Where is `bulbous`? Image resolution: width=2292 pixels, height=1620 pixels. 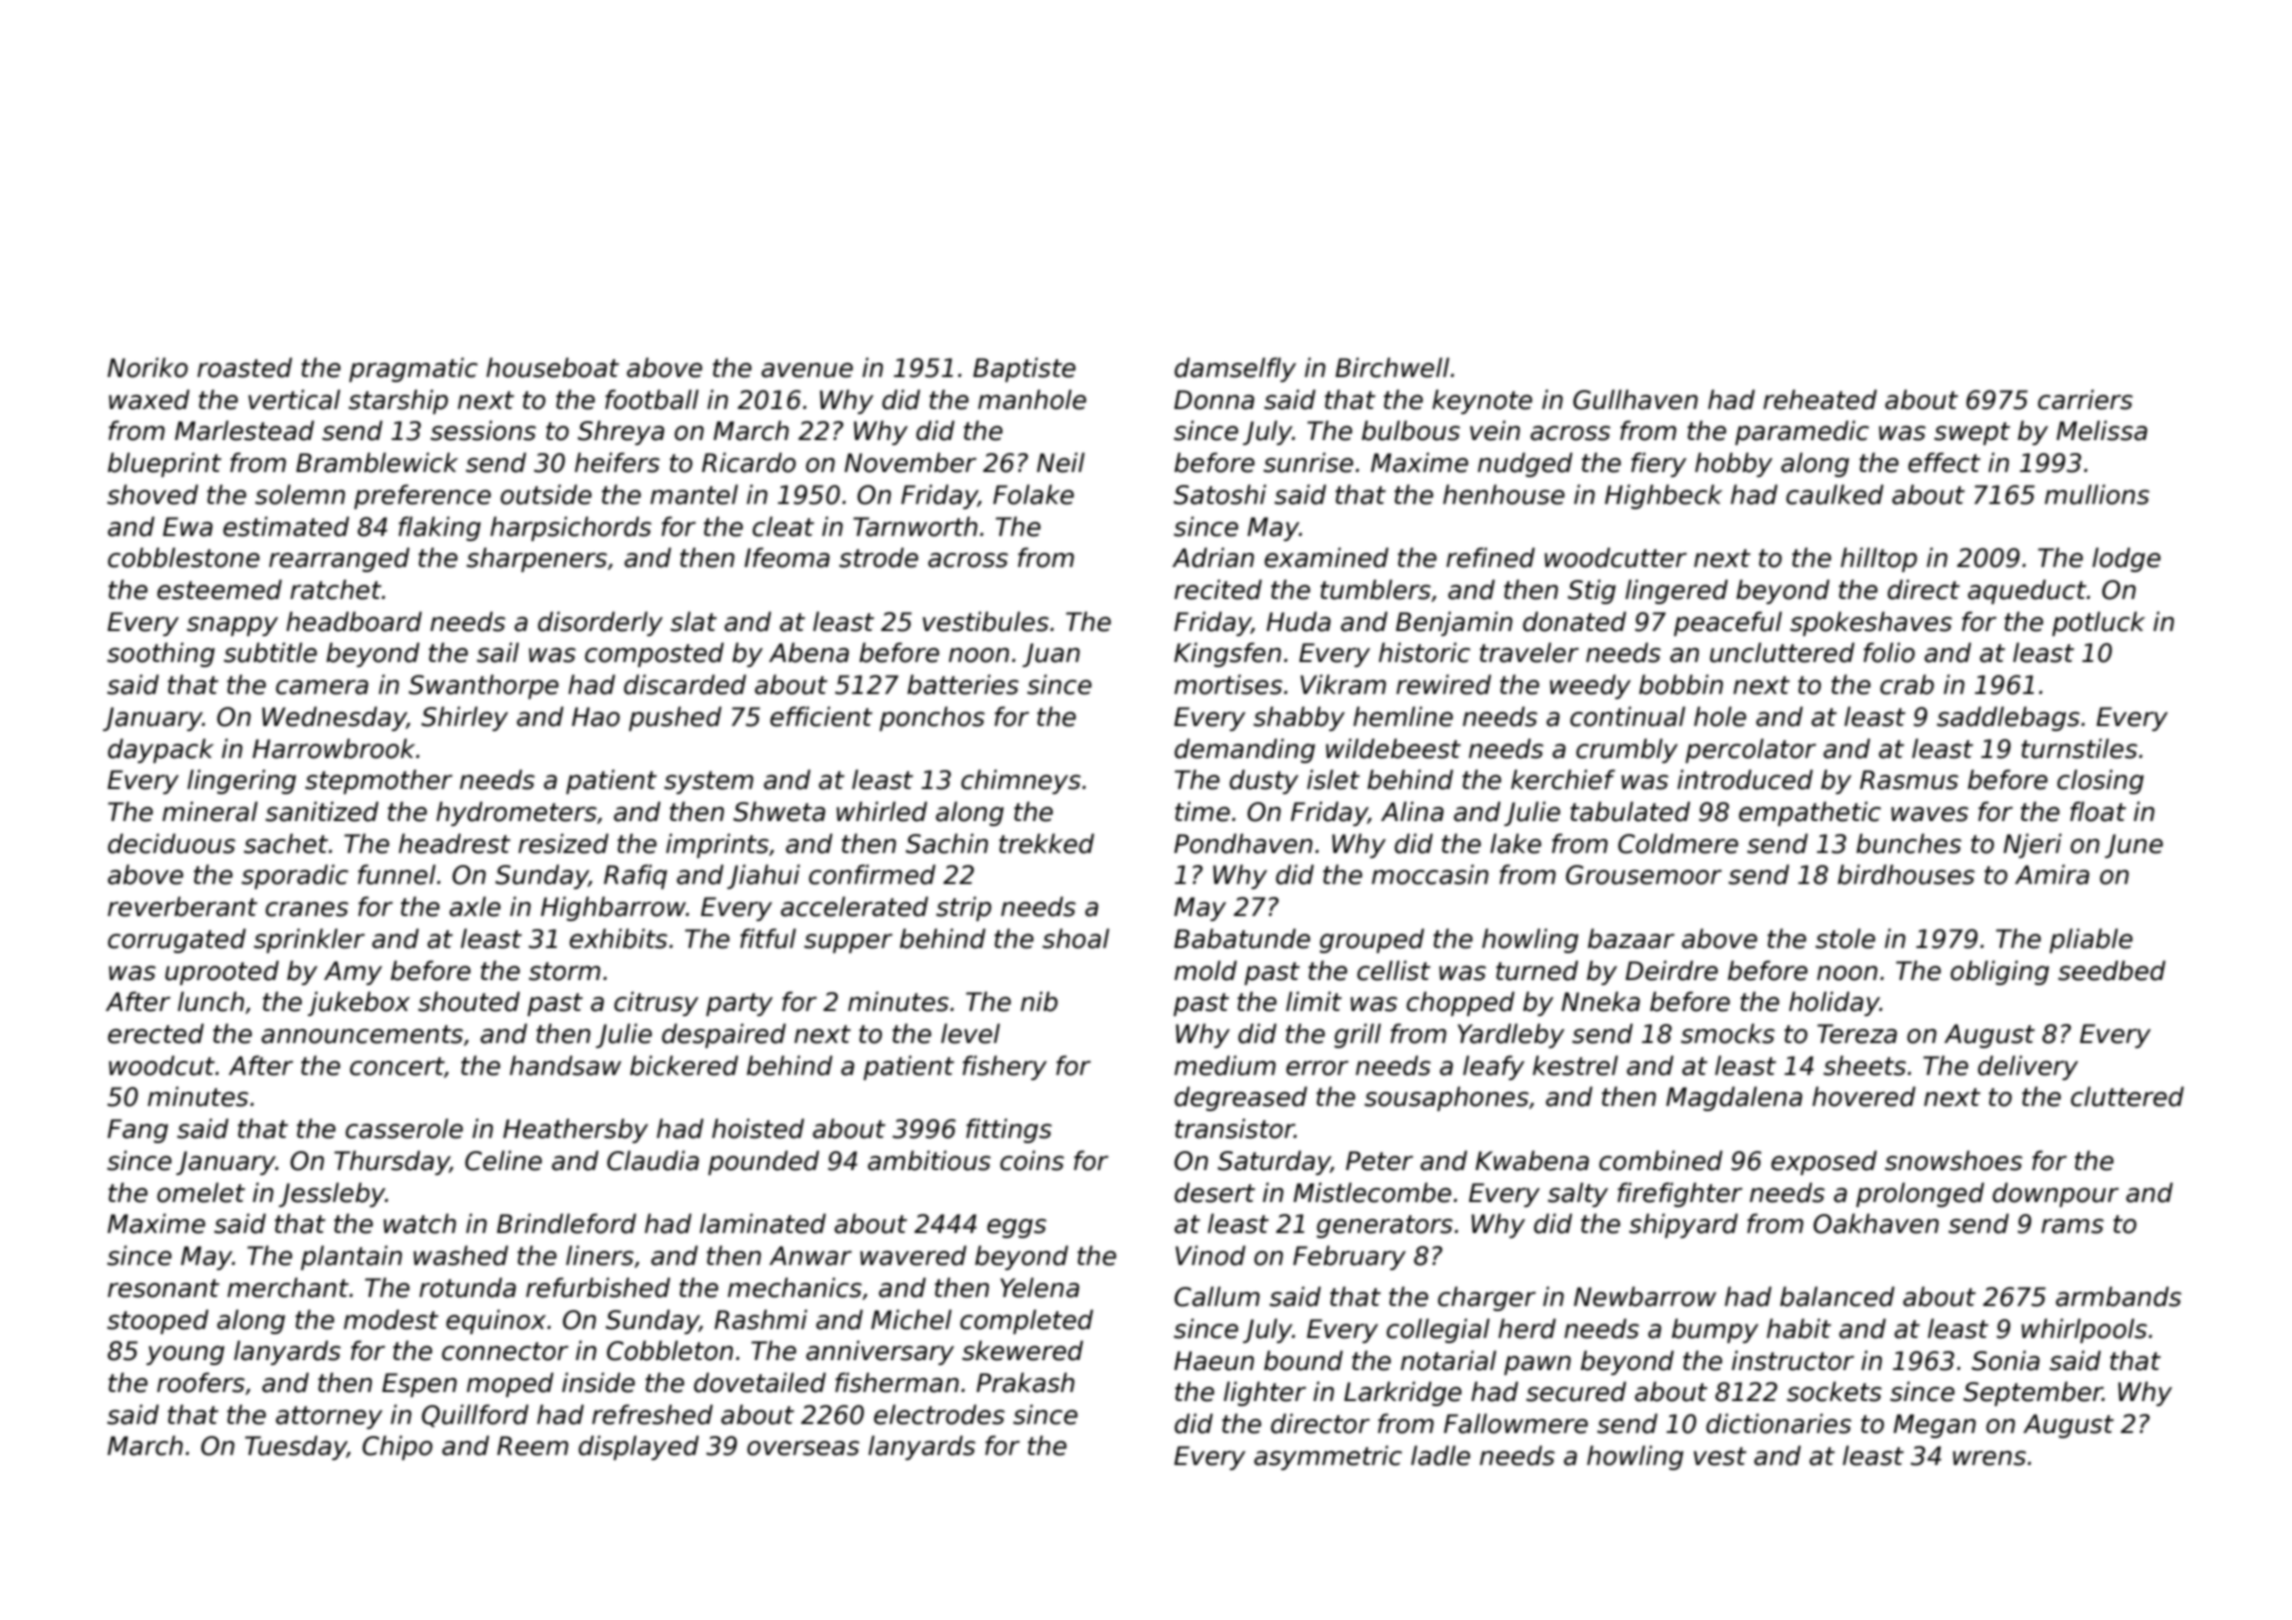
bulbous is located at coordinates (1411, 430).
